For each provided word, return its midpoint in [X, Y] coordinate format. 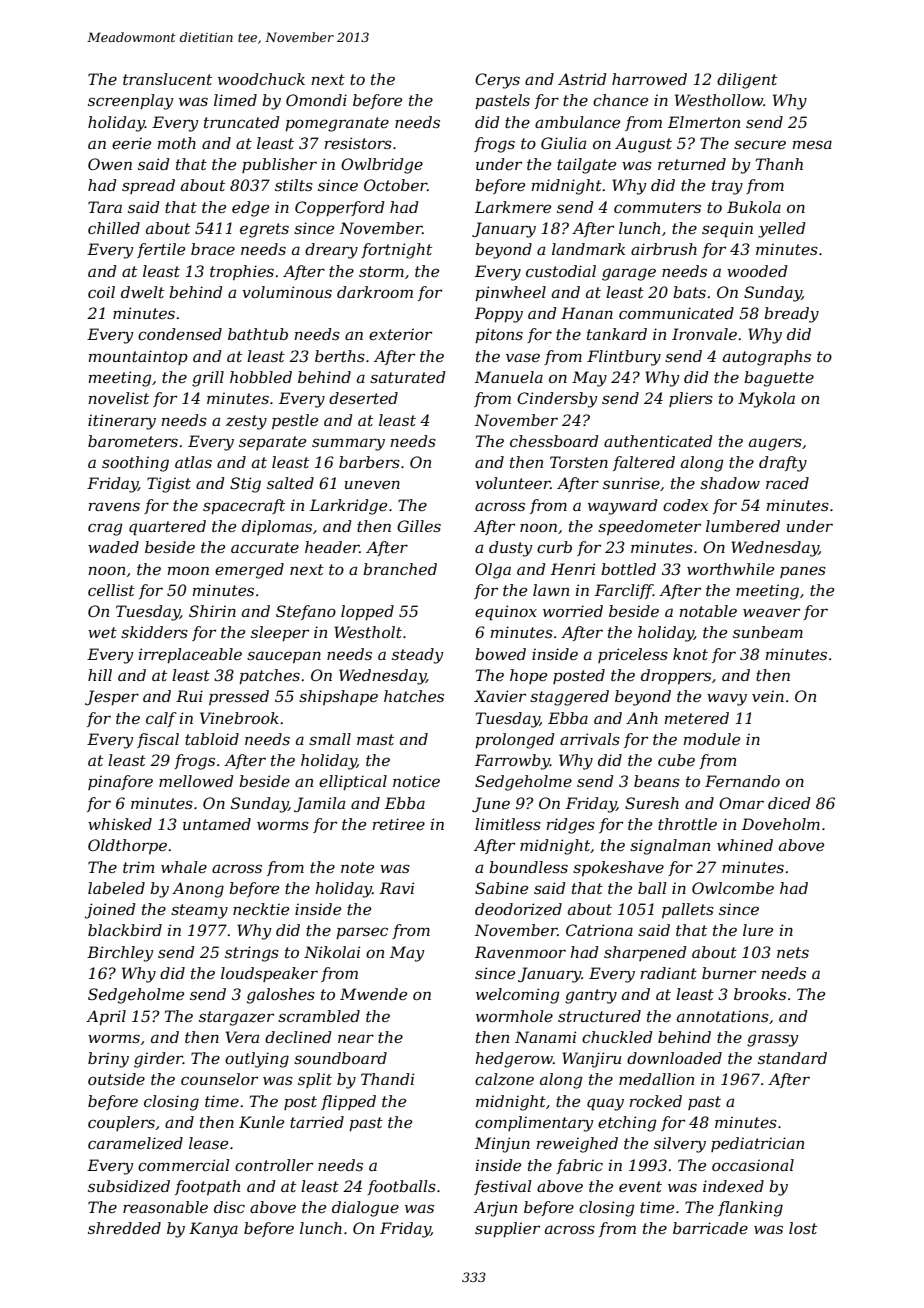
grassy [773, 1040]
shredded [124, 1228]
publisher [279, 165]
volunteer [512, 483]
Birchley [120, 954]
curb [554, 547]
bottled [628, 569]
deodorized [518, 909]
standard [792, 1058]
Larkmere [513, 207]
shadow [730, 483]
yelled [782, 230]
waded [113, 547]
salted [290, 483]
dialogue [365, 1209]
